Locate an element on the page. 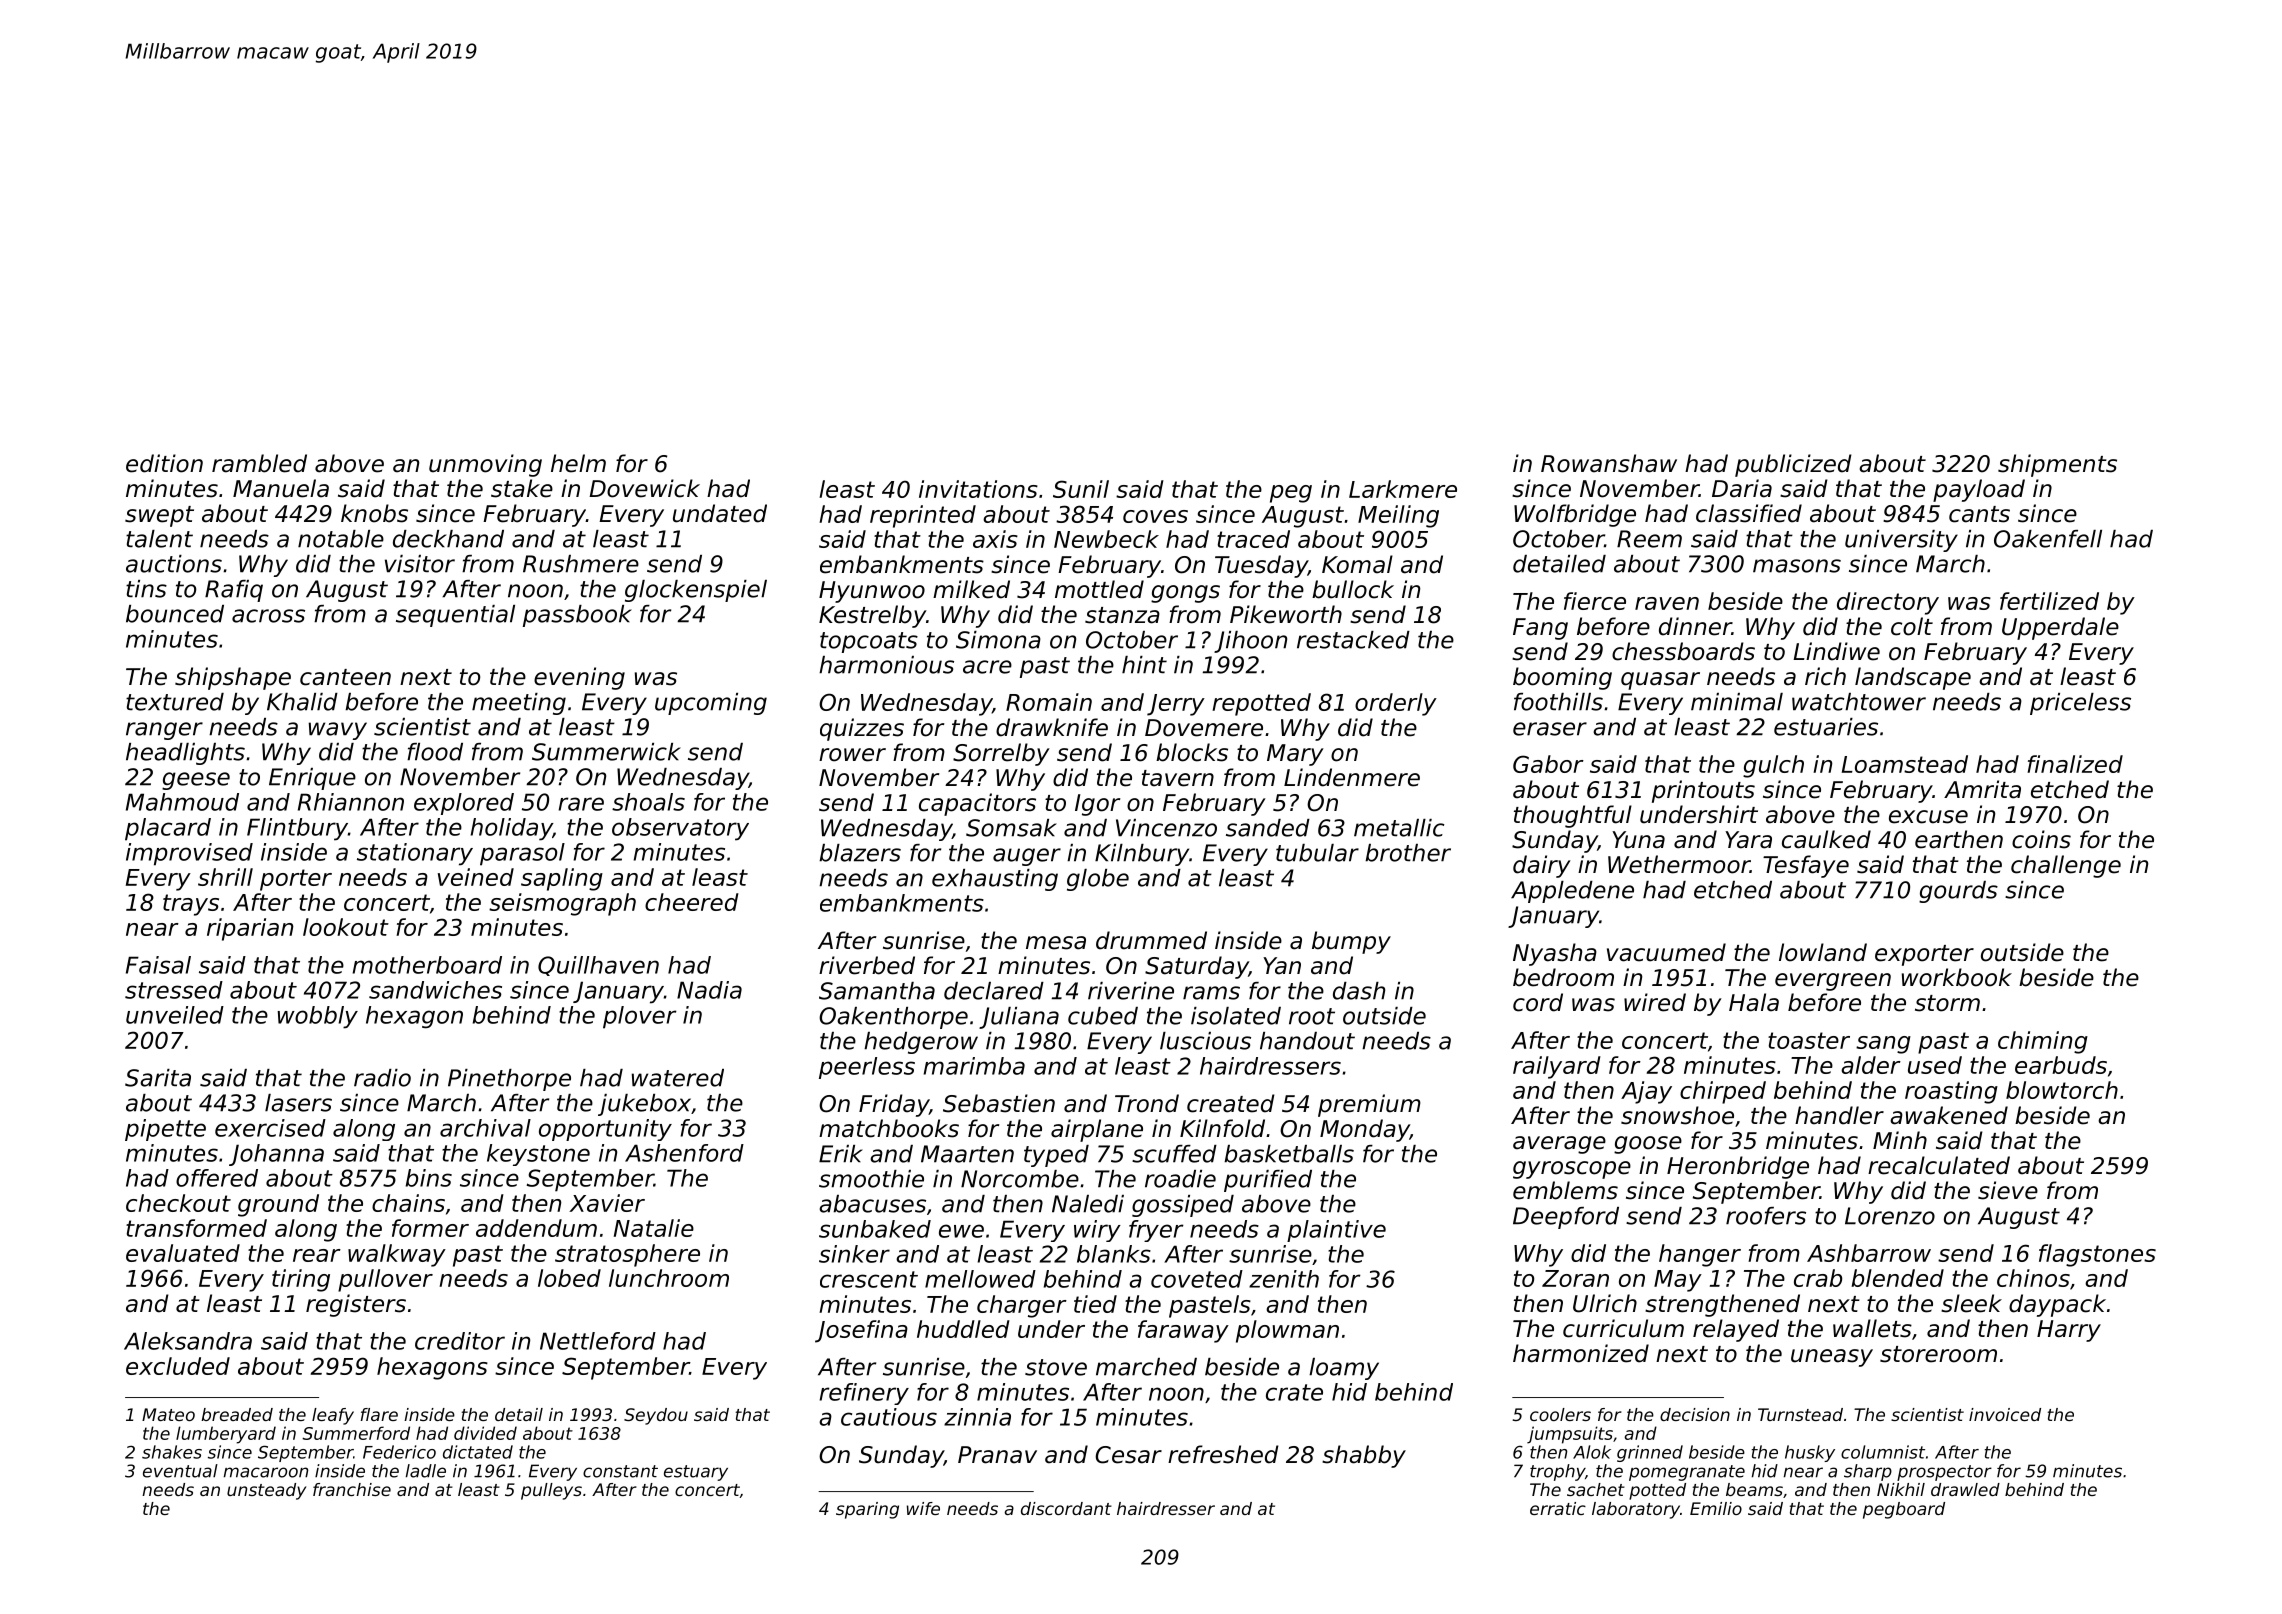 Image resolution: width=2282 pixels, height=1614 pixels. Oakenfell is located at coordinates (2048, 539).
